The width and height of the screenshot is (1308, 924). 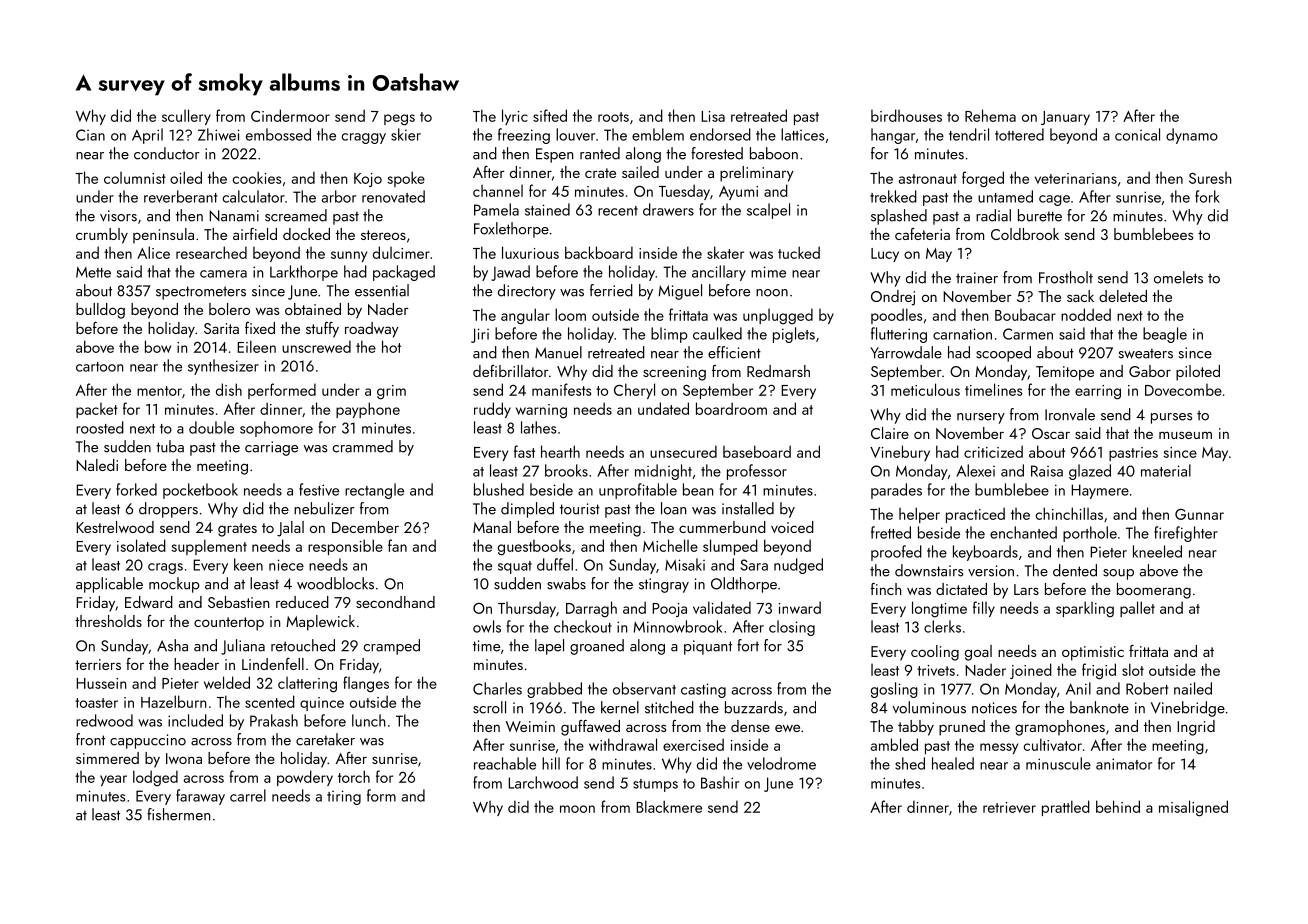 I want to click on responsible, so click(x=345, y=547).
